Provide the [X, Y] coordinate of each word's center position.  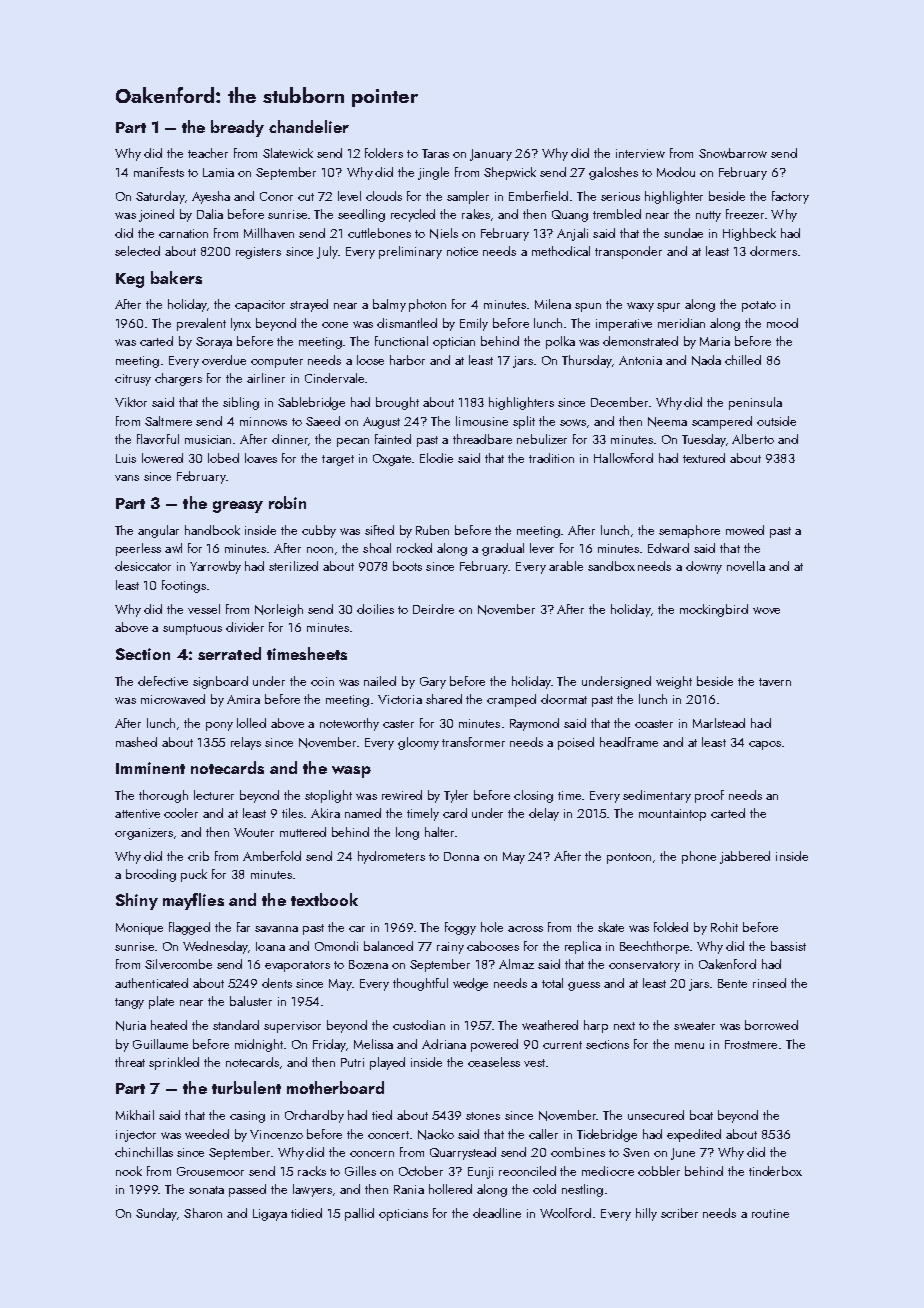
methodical [561, 251]
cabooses [493, 946]
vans [127, 478]
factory [790, 197]
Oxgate [392, 460]
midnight [259, 1045]
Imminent [150, 768]
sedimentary [657, 796]
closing [533, 796]
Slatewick [288, 153]
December [619, 402]
